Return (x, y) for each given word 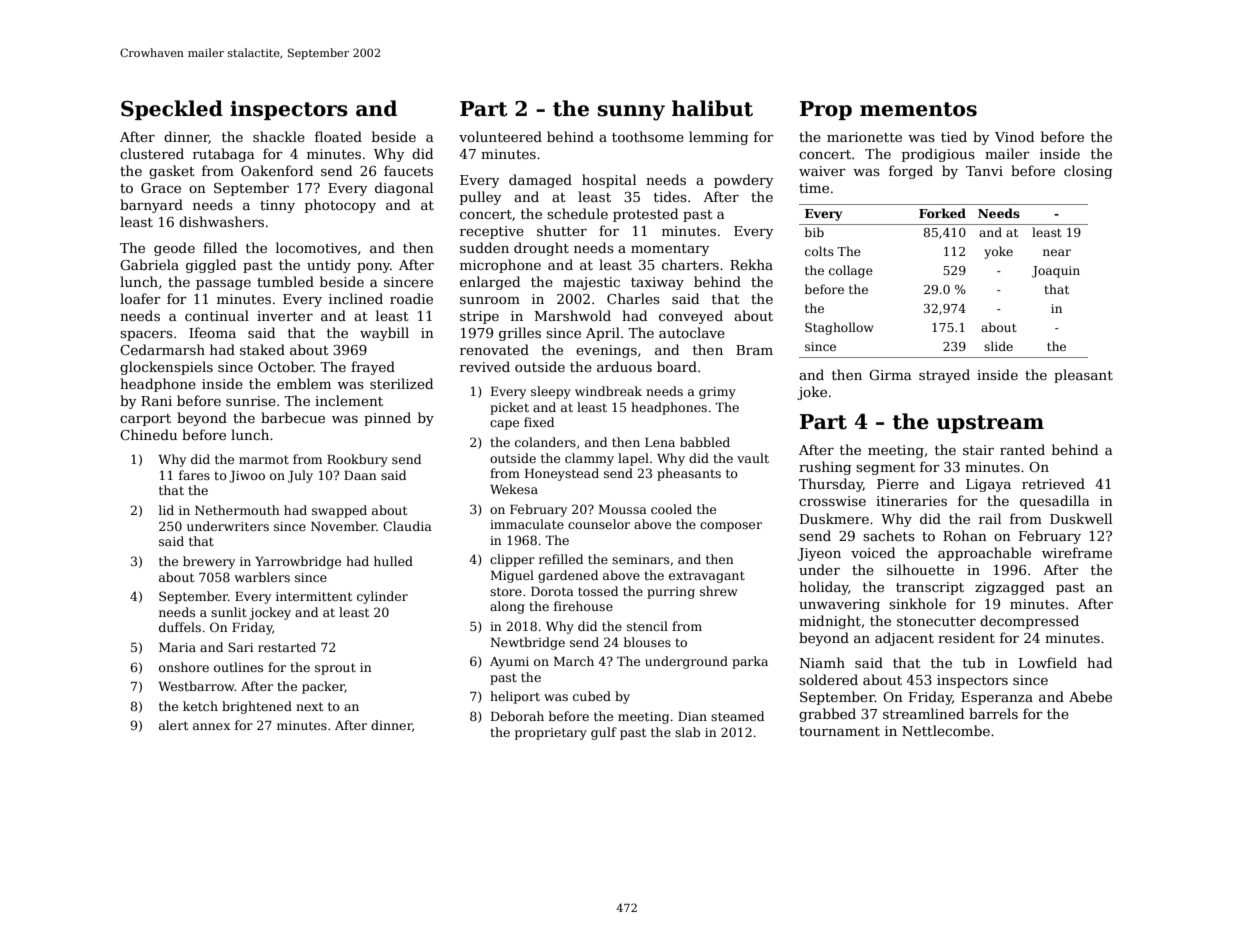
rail (990, 518)
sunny (631, 113)
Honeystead (562, 474)
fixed (539, 422)
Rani (156, 401)
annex (211, 726)
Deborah (517, 716)
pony (373, 268)
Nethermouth (237, 510)
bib (814, 232)
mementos (918, 109)
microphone (500, 266)
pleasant (1083, 376)
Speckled (172, 110)
